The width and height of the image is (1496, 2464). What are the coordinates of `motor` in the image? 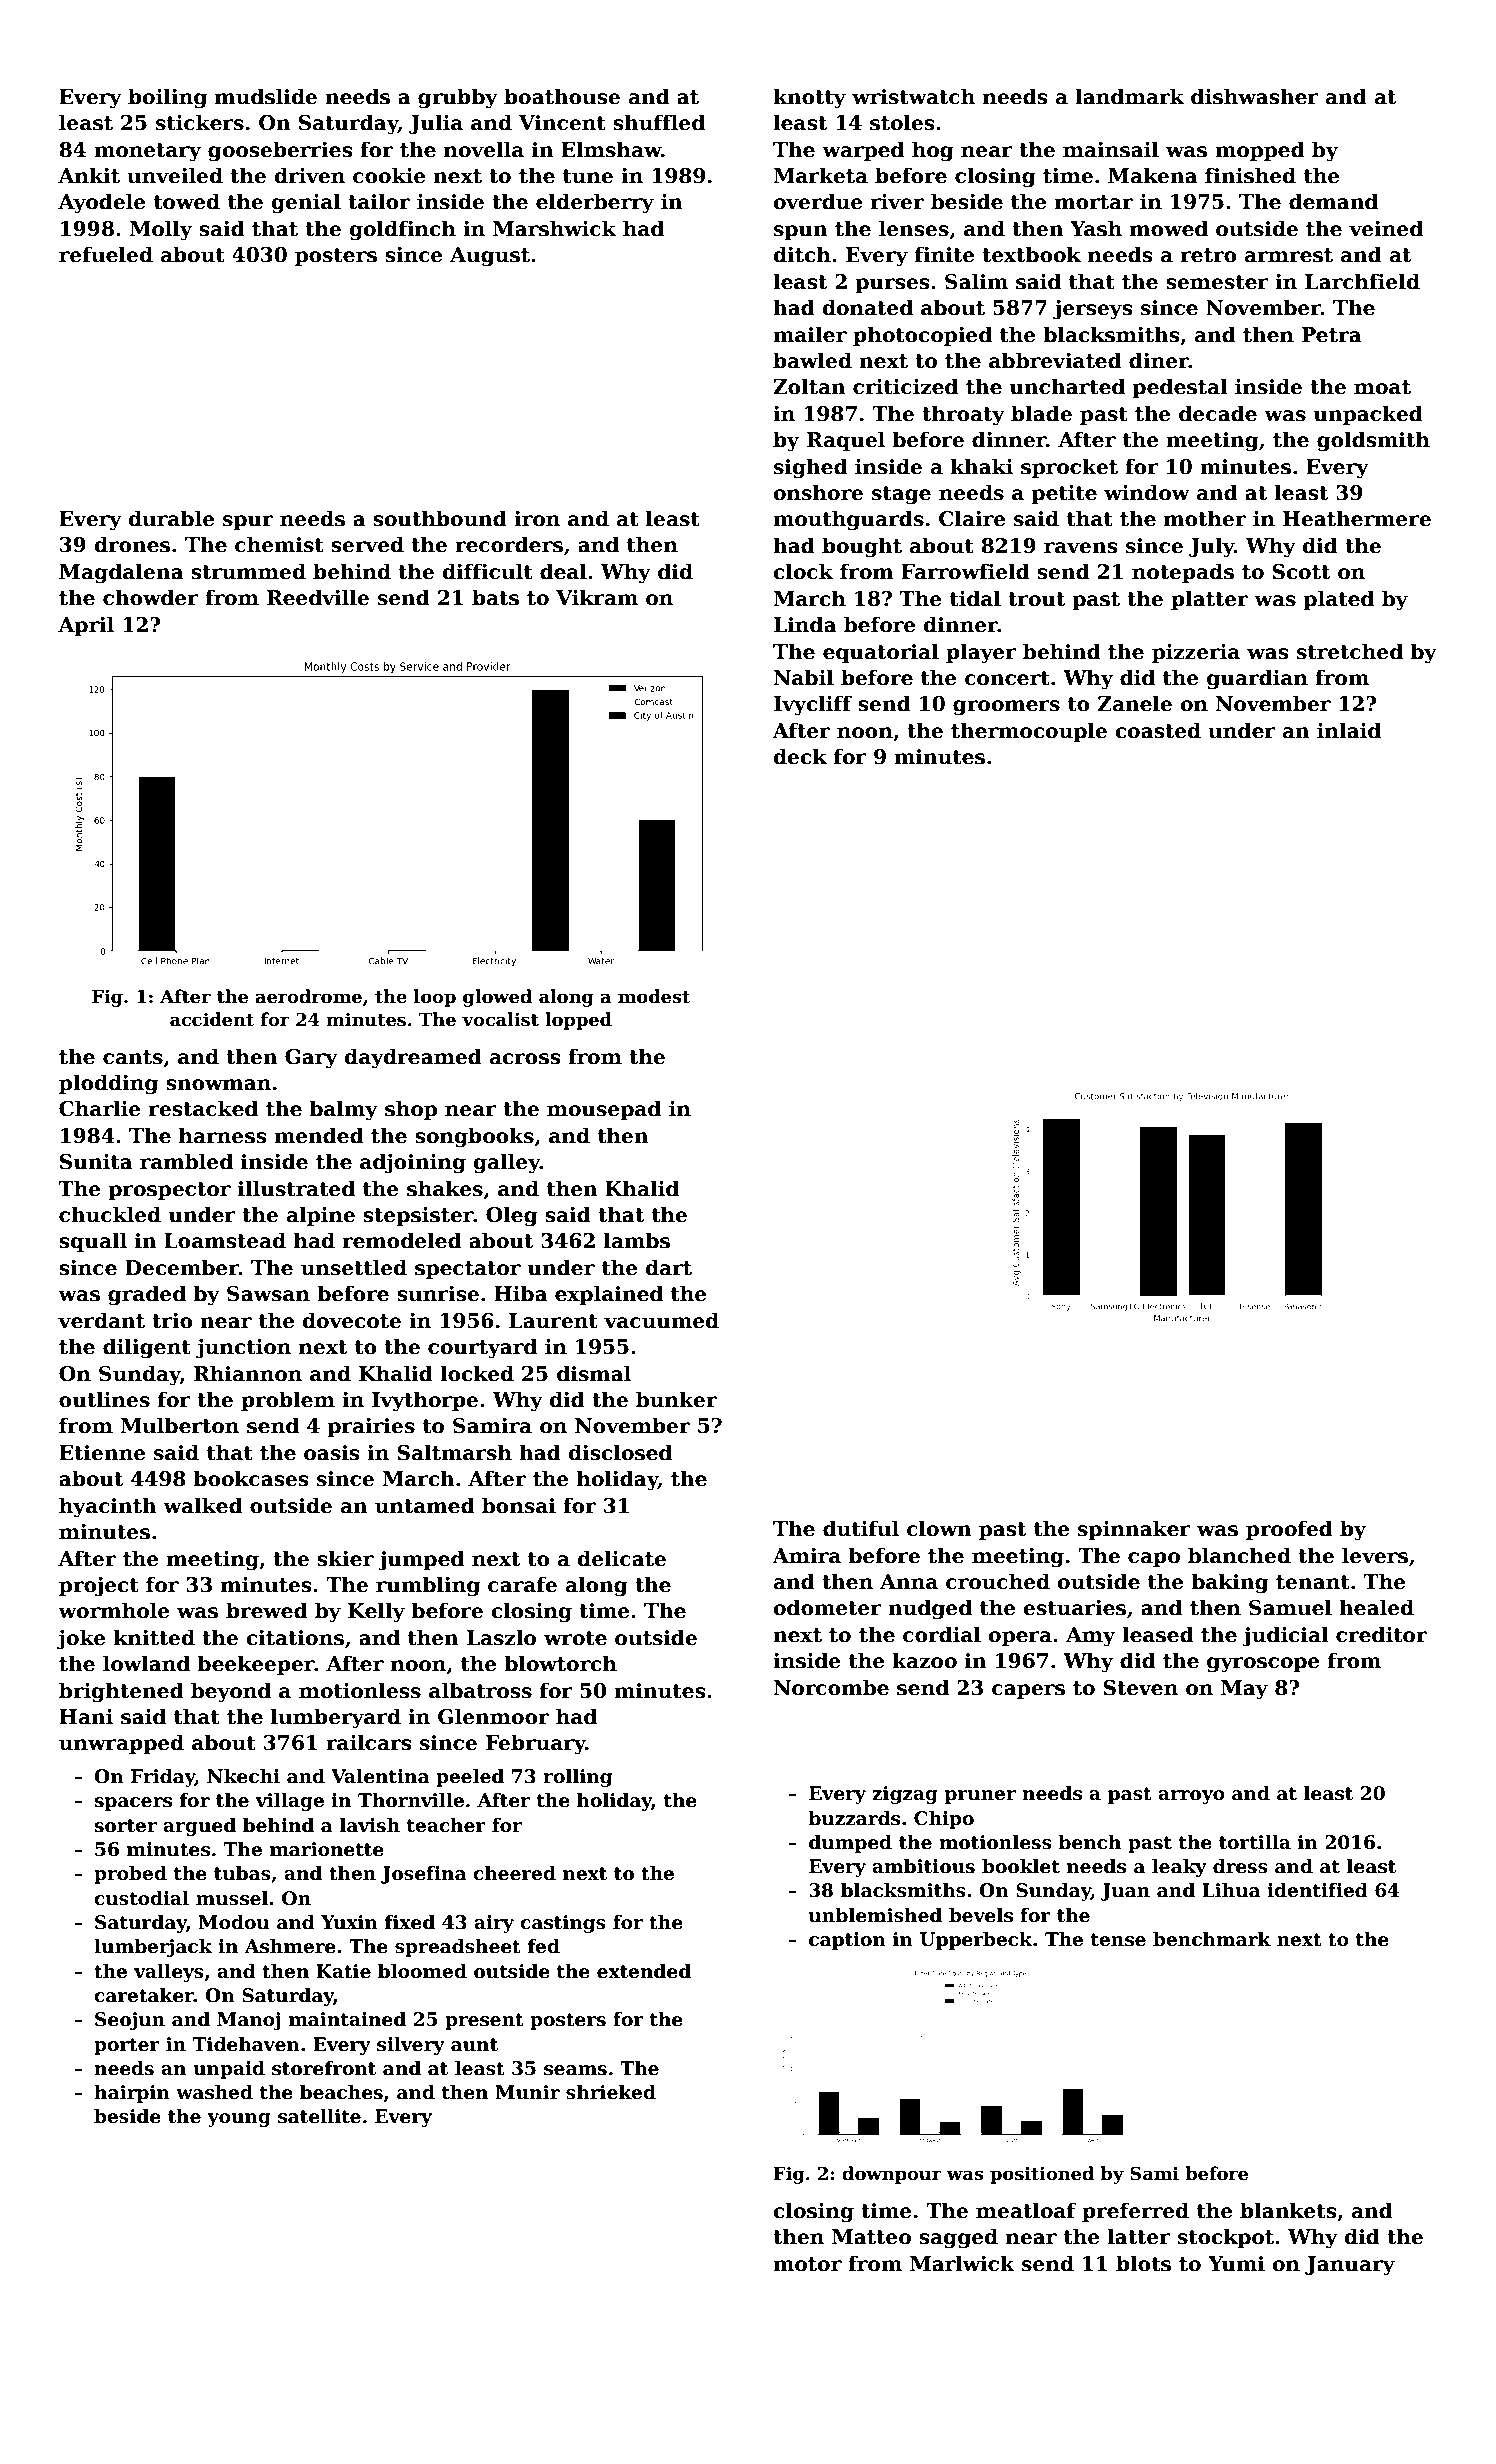 It's located at (807, 2264).
